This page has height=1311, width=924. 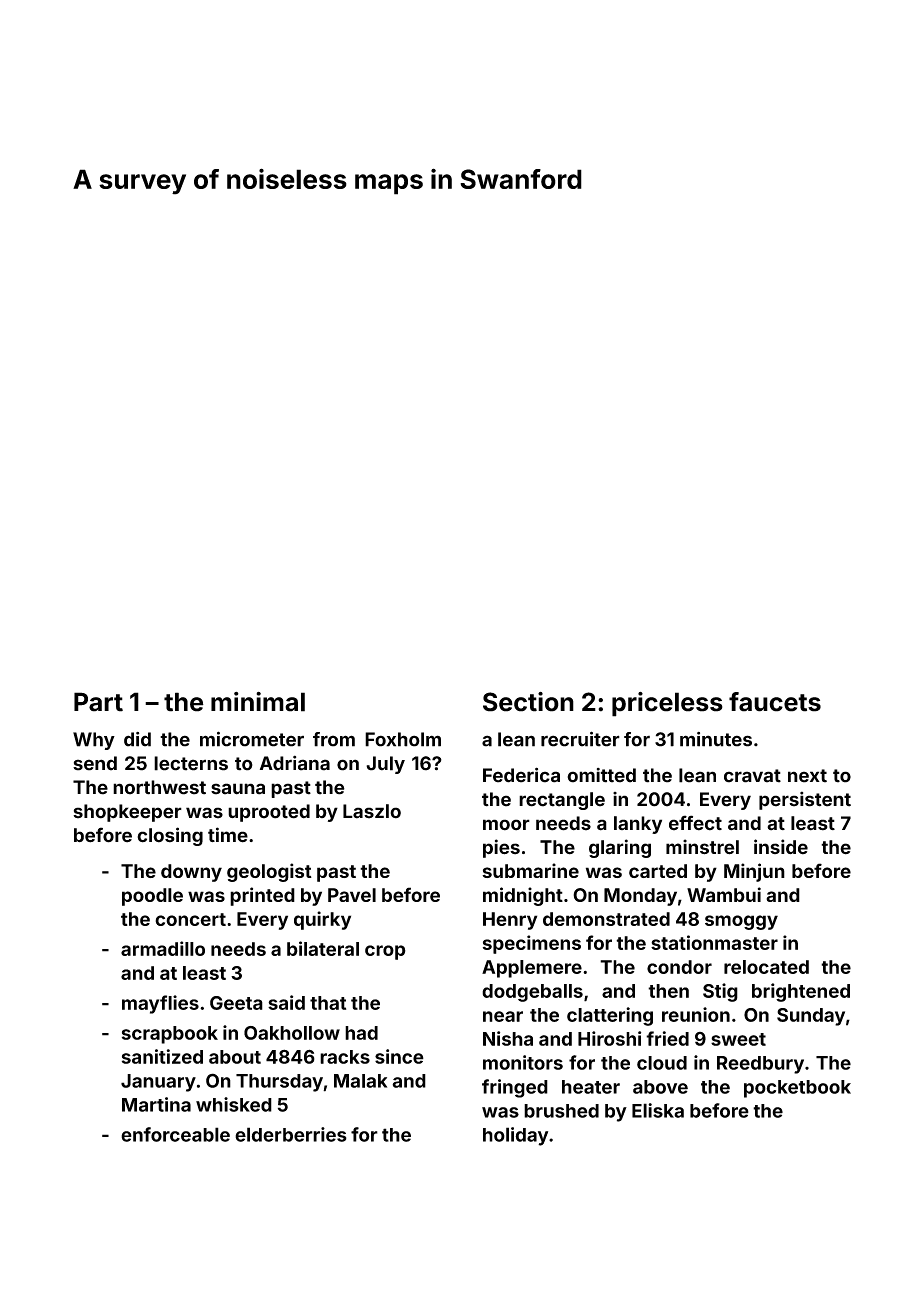 I want to click on Henry, so click(x=510, y=921).
